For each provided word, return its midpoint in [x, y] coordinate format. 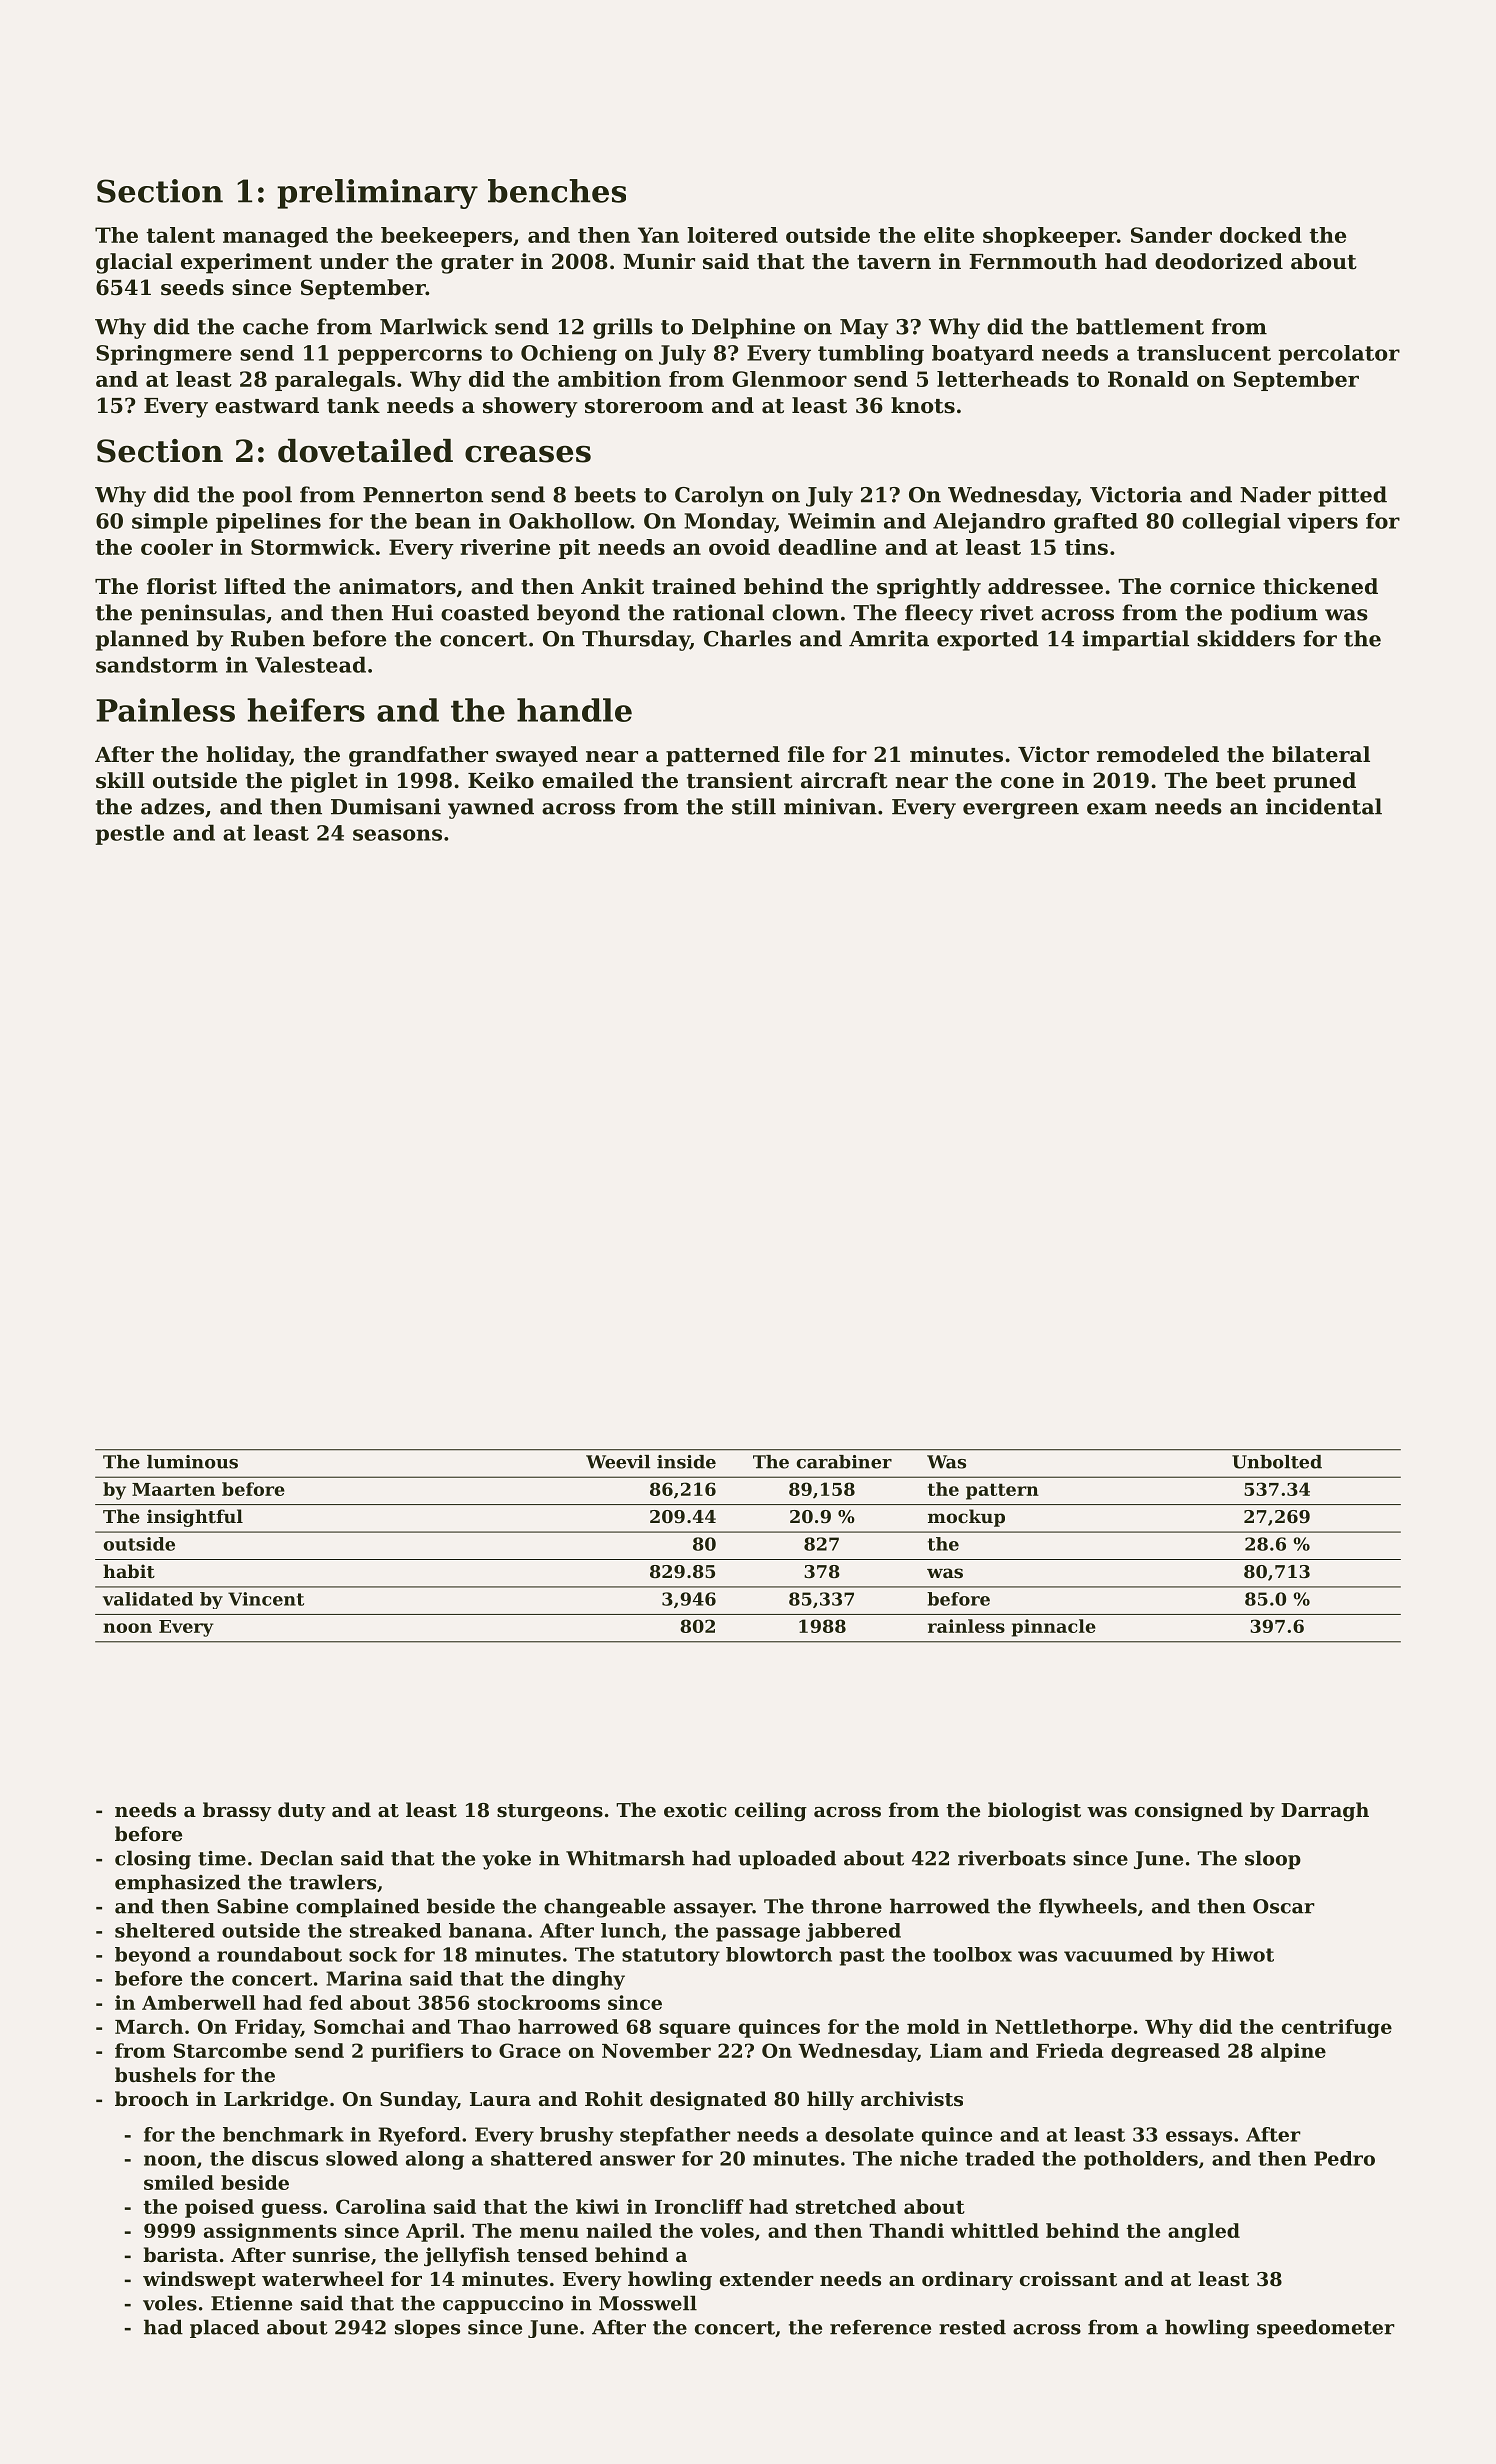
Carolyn [719, 496]
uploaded [787, 1859]
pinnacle [1054, 1628]
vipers [1322, 523]
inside [686, 1462]
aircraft [844, 780]
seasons [397, 835]
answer [637, 2160]
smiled [179, 2182]
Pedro [1344, 2158]
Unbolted [1277, 1462]
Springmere [164, 355]
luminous [192, 1462]
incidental [1324, 806]
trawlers [332, 1882]
